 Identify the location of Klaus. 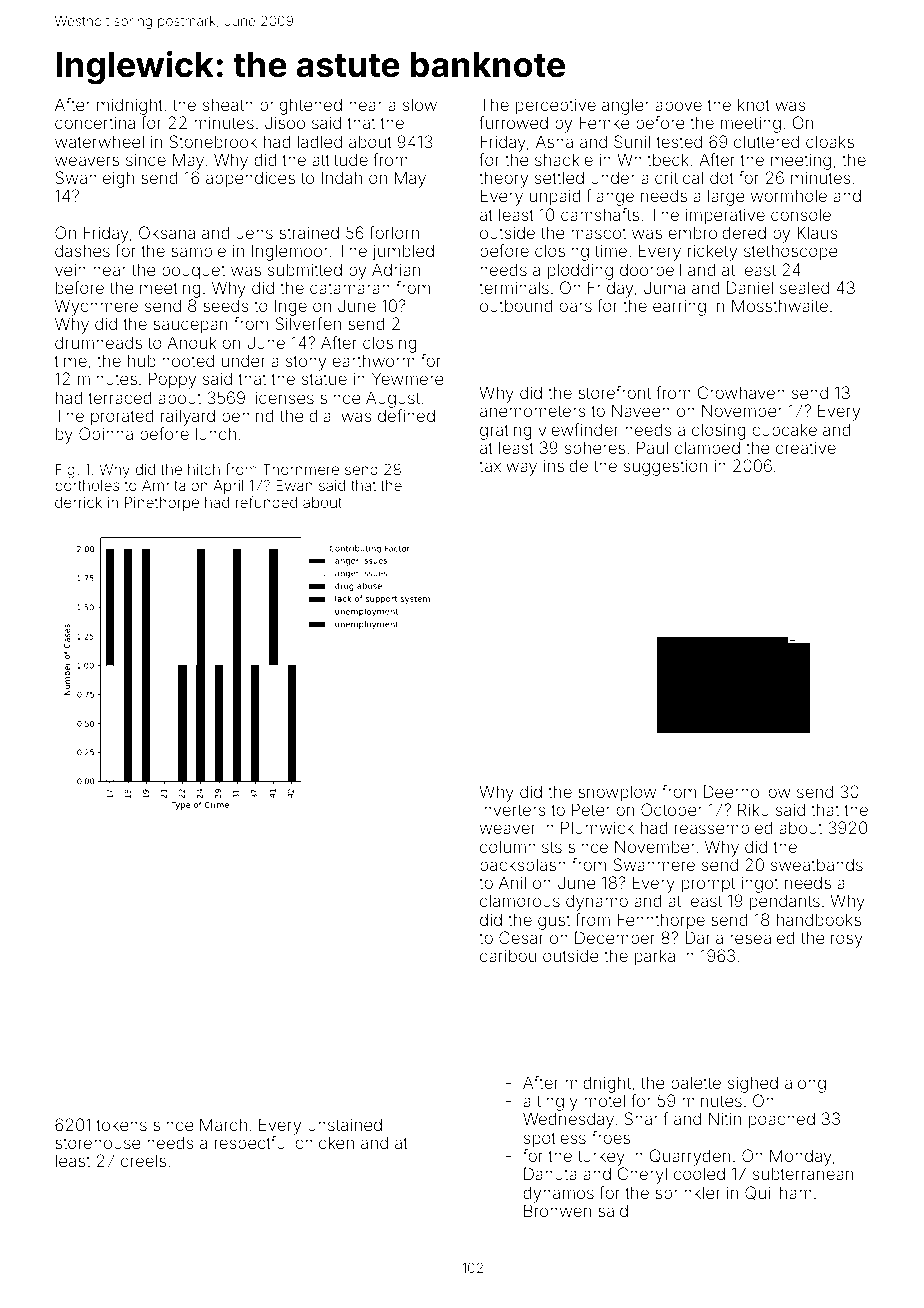
(817, 232).
